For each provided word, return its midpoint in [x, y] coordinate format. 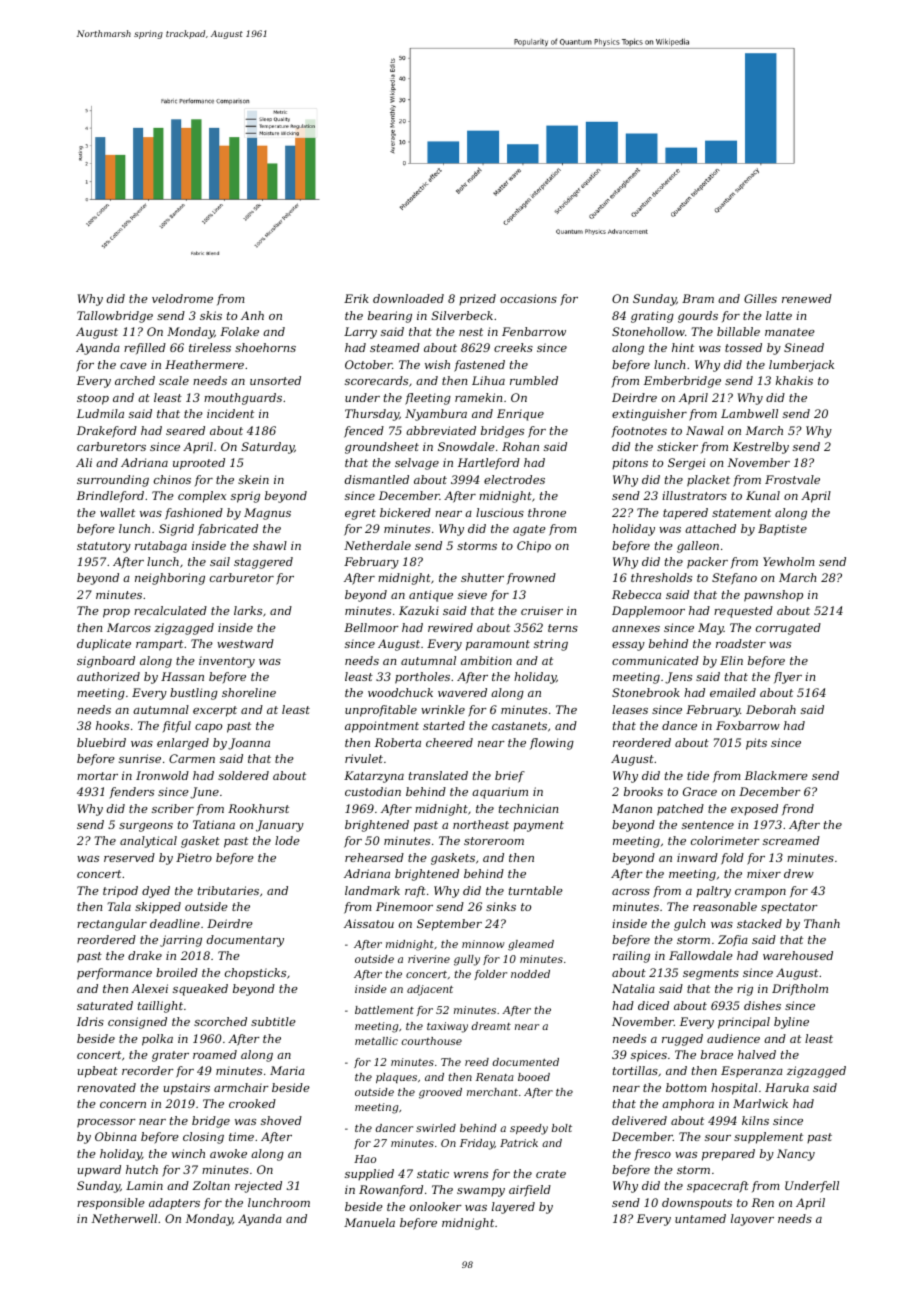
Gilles [760, 298]
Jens [678, 678]
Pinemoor [404, 906]
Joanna [249, 744]
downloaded [408, 298]
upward [99, 1171]
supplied [369, 1175]
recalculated [170, 610]
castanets [519, 726]
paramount [498, 645]
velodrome [182, 298]
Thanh [822, 923]
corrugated [788, 629]
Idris [90, 1021]
